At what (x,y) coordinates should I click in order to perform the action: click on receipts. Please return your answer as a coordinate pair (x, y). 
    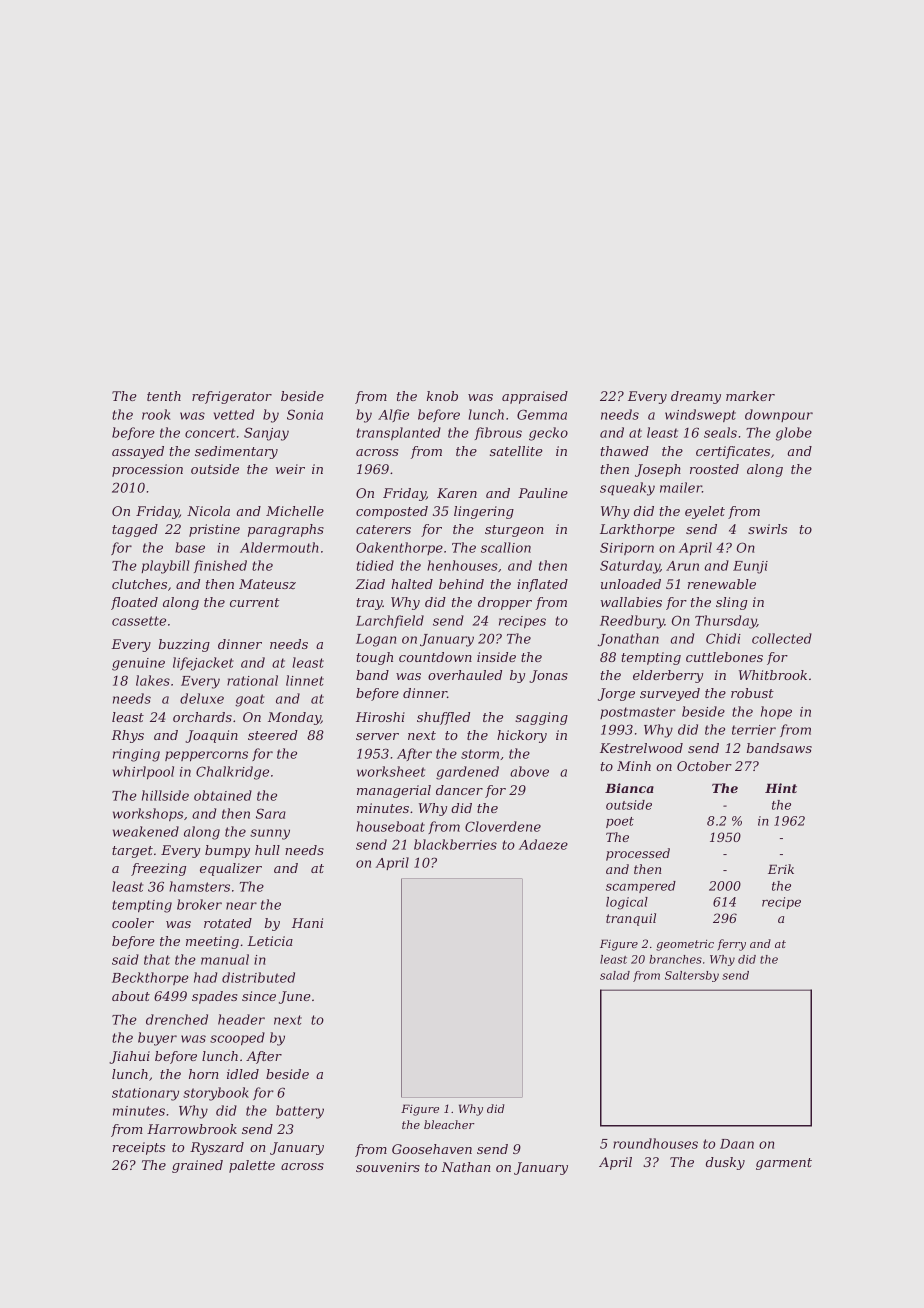
    Looking at the image, I should click on (139, 1148).
